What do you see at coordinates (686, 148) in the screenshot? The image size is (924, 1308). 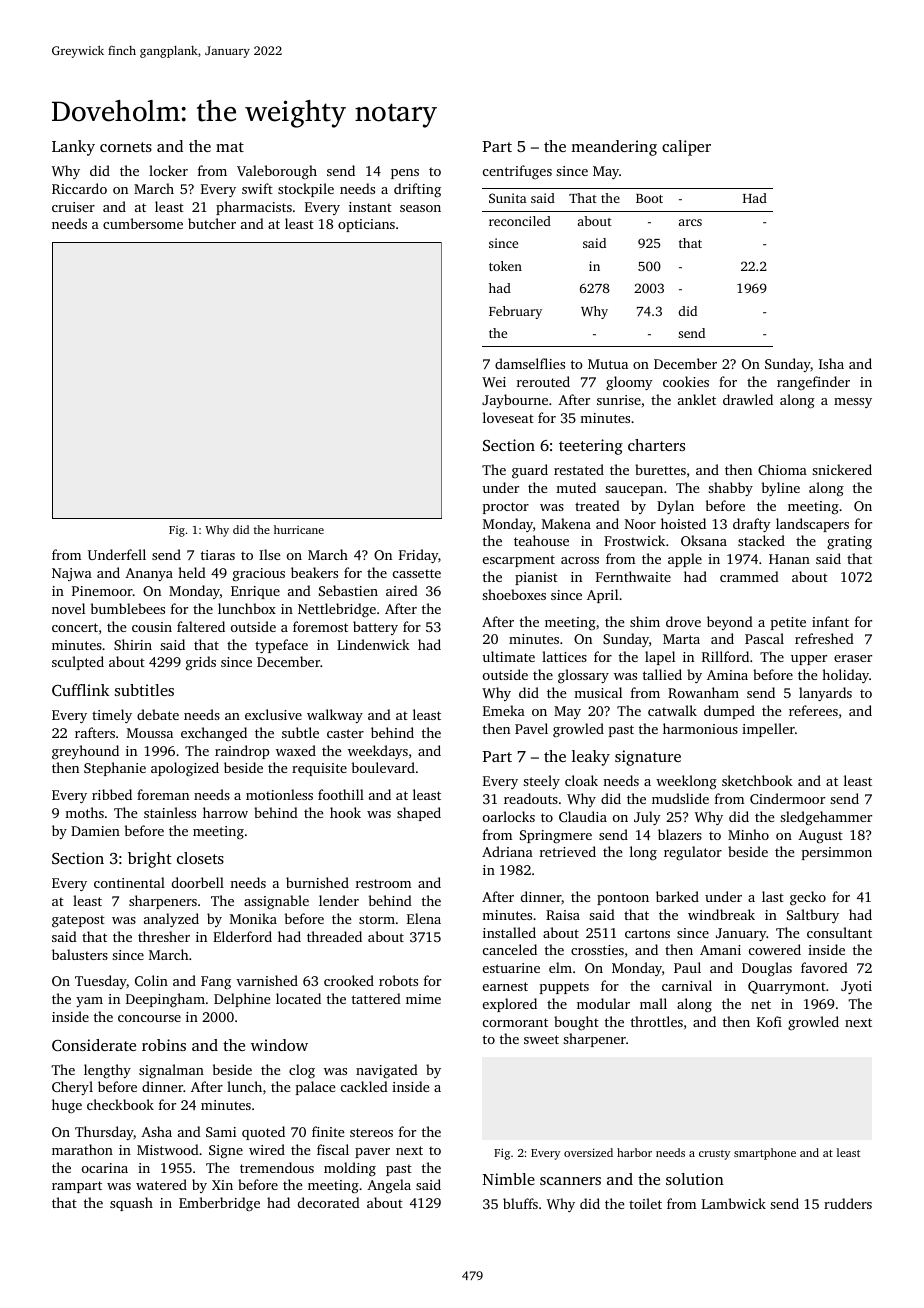 I see `caliper` at bounding box center [686, 148].
